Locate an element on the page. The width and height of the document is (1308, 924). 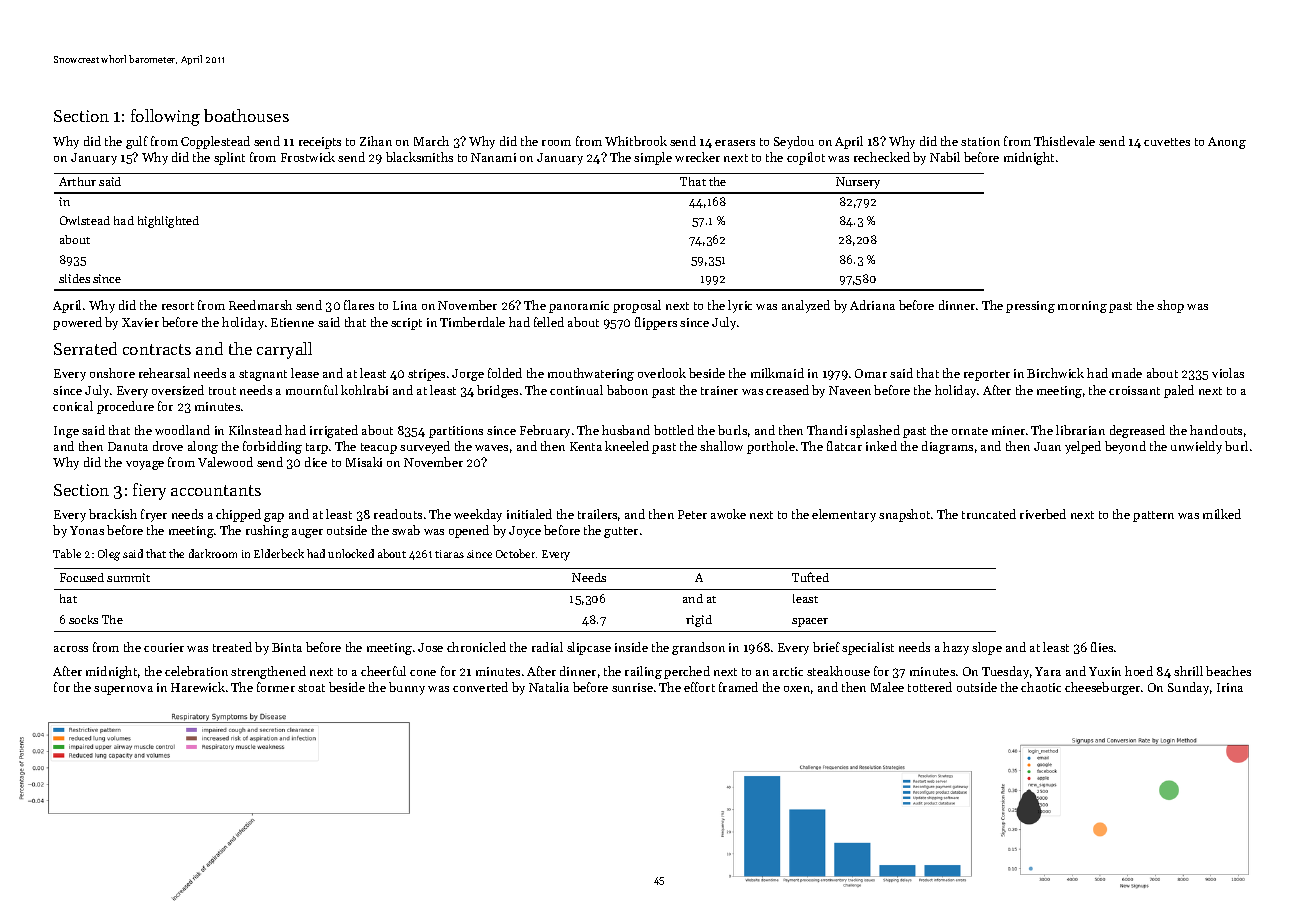
Harewick is located at coordinates (198, 687).
